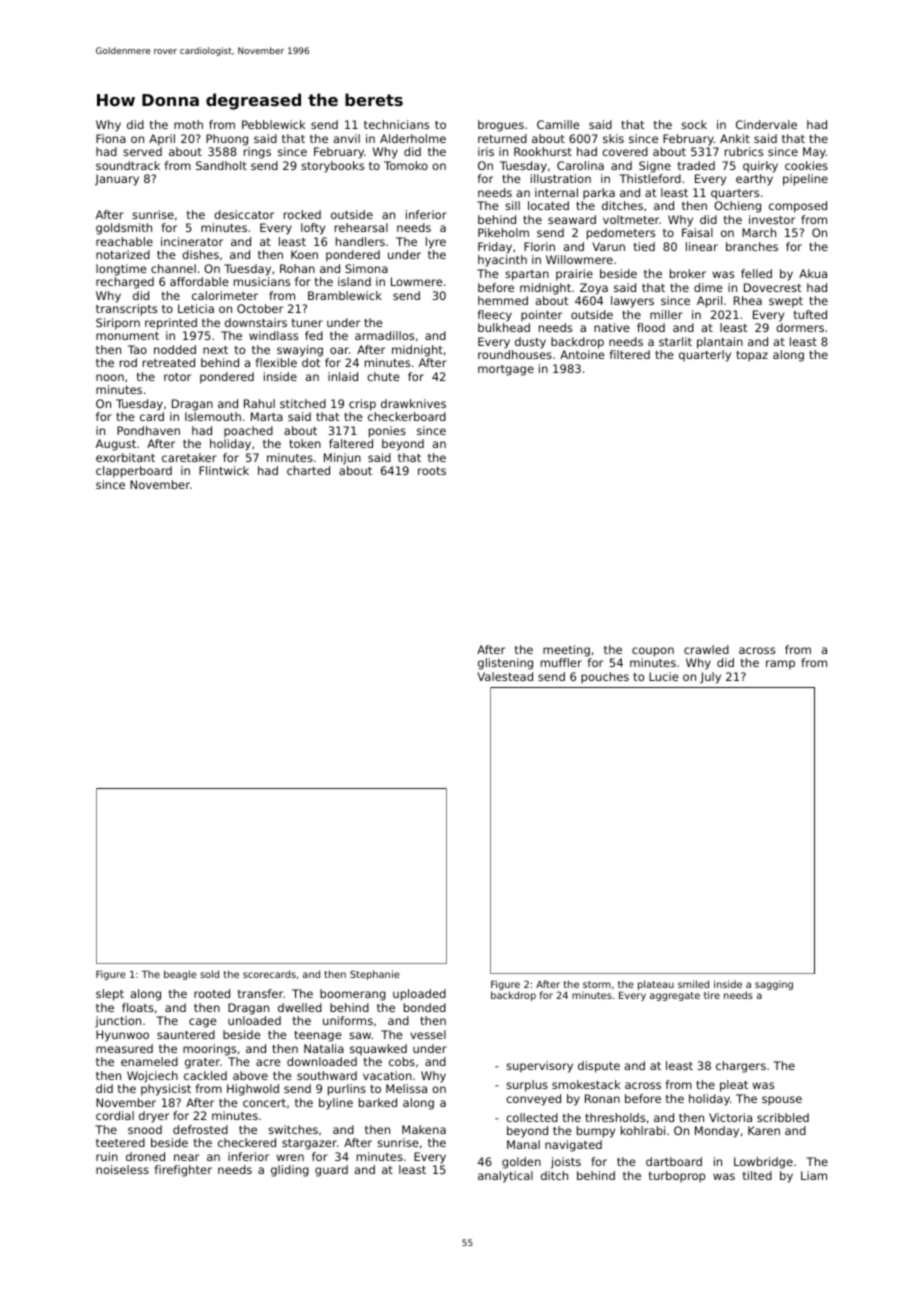 Image resolution: width=924 pixels, height=1308 pixels. Describe the element at coordinates (180, 975) in the screenshot. I see `beagle` at that location.
